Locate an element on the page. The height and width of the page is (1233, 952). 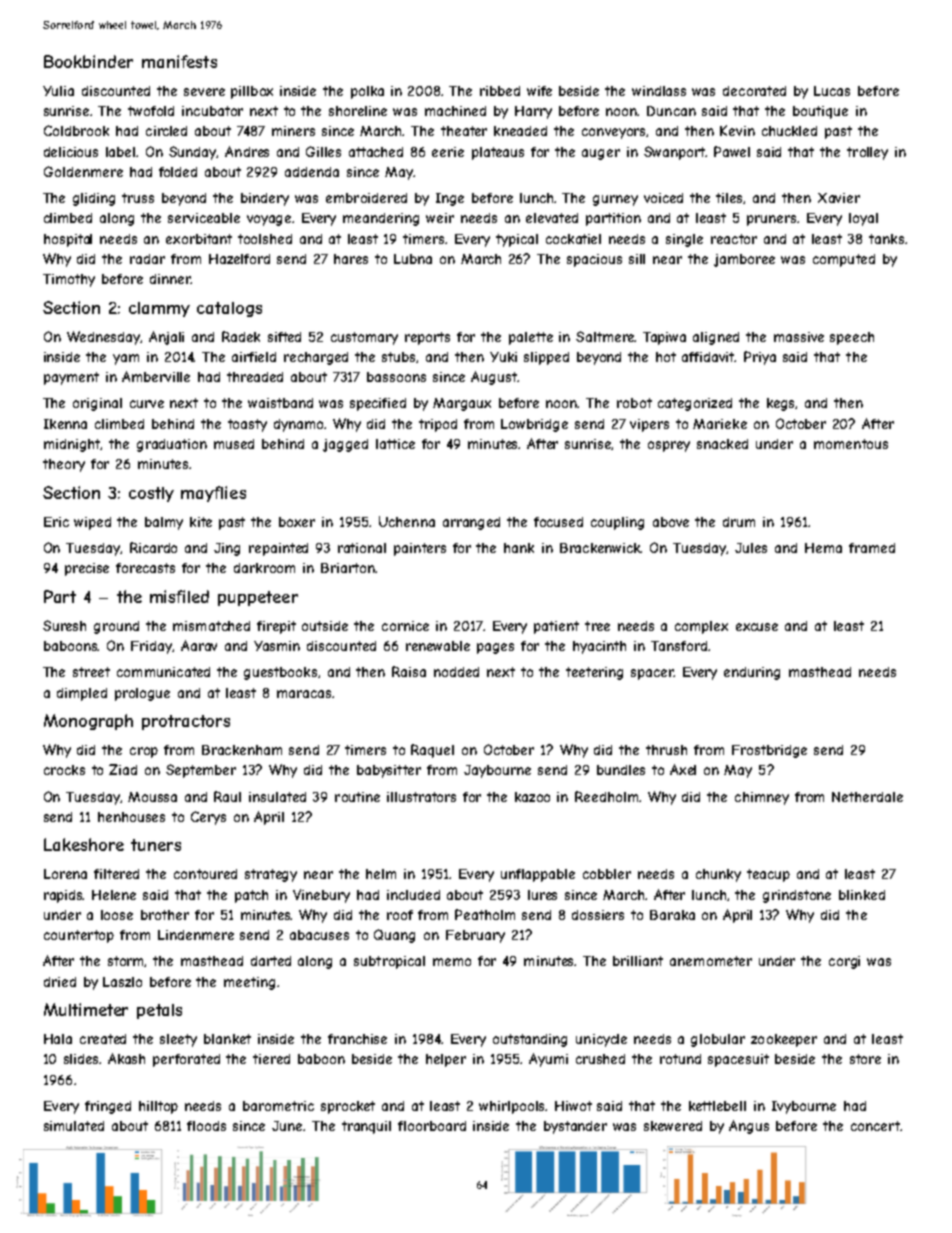
Jules is located at coordinates (751, 548).
